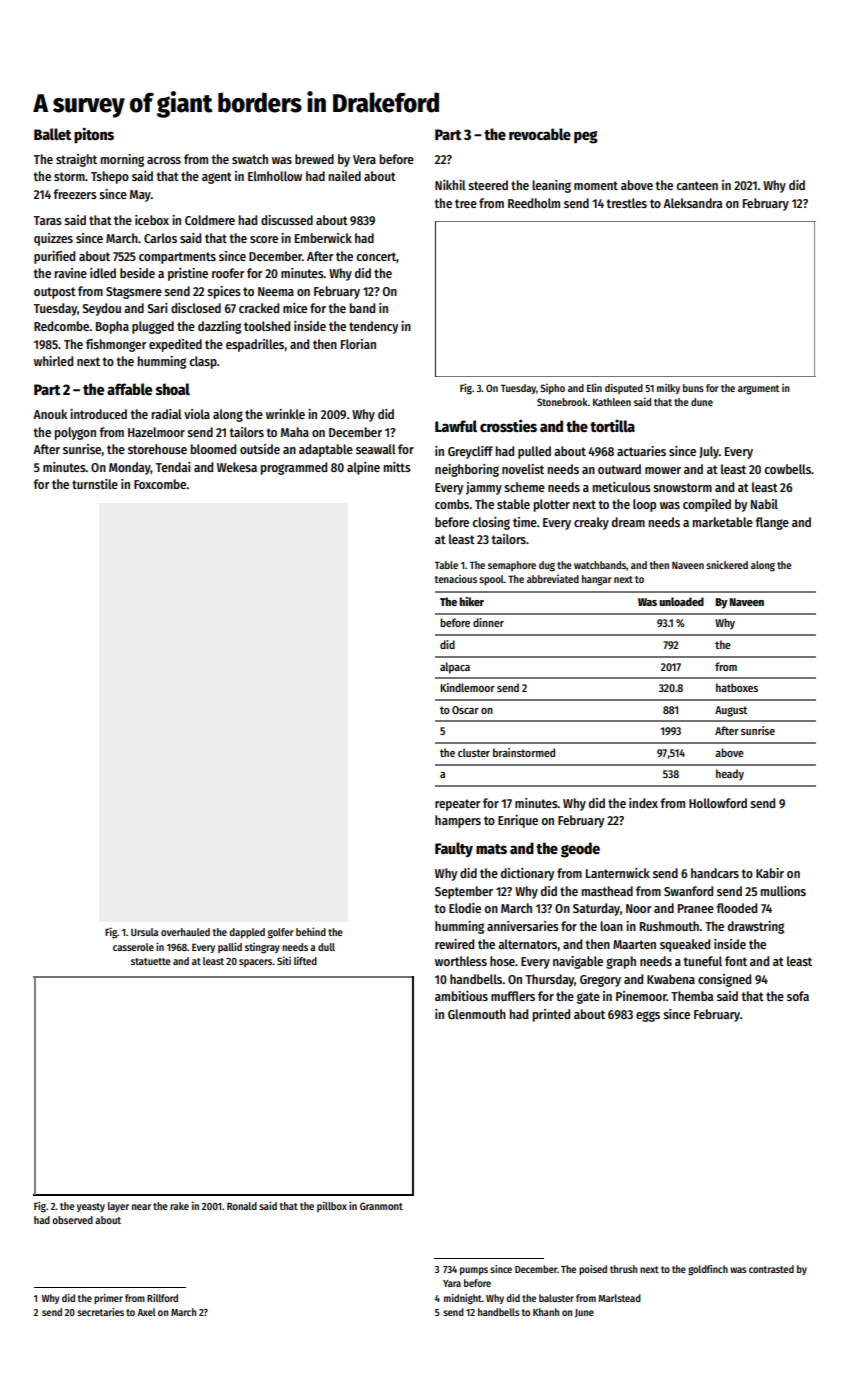 The width and height of the screenshot is (849, 1400). Describe the element at coordinates (454, 944) in the screenshot. I see `rewired` at that location.
